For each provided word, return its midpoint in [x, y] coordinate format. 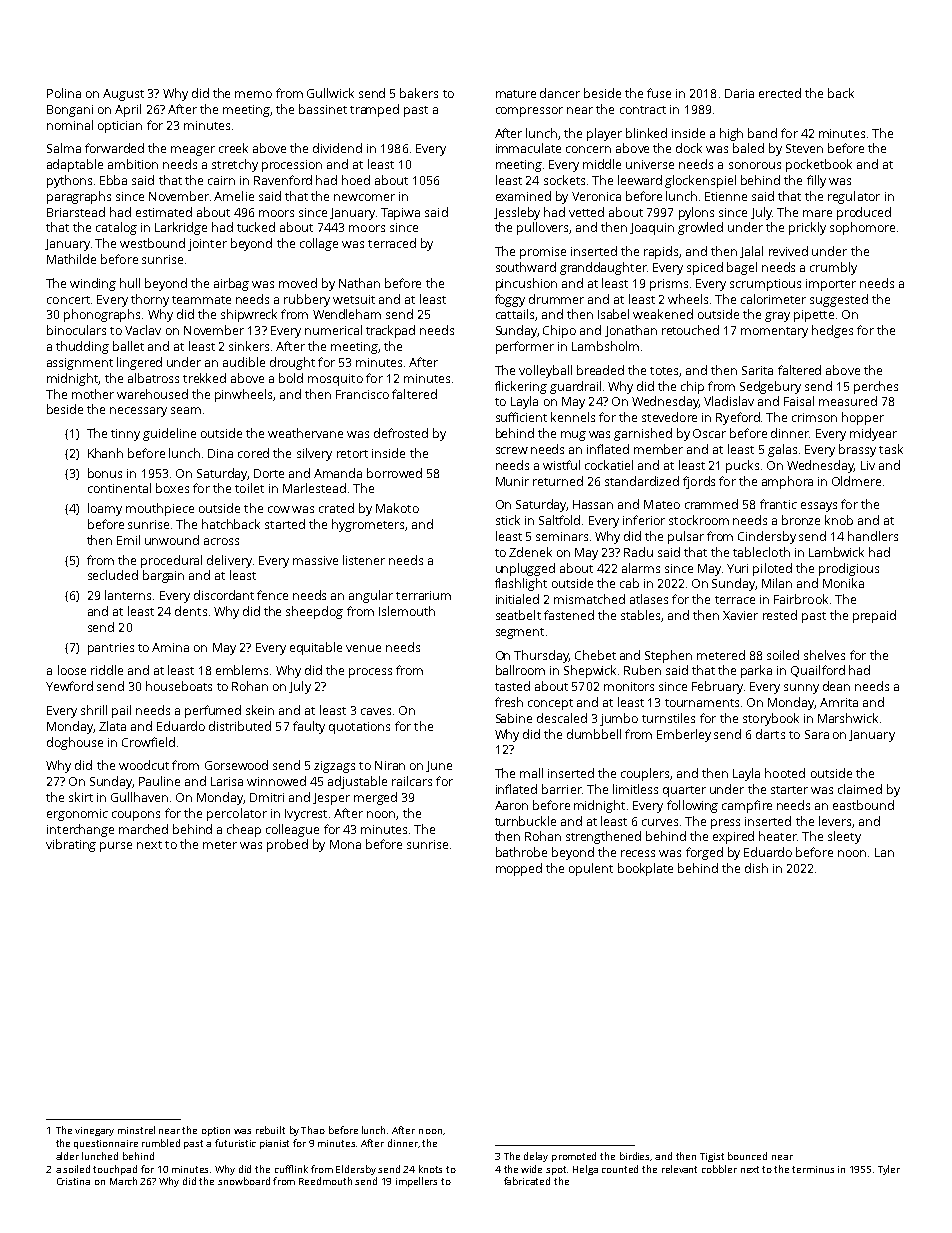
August [123, 95]
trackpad [390, 331]
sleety [844, 837]
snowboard [244, 1181]
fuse [659, 93]
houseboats [179, 686]
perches [876, 387]
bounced [747, 1156]
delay [536, 1157]
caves [376, 711]
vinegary [94, 1131]
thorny [150, 300]
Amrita [839, 702]
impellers [416, 1182]
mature [516, 94]
